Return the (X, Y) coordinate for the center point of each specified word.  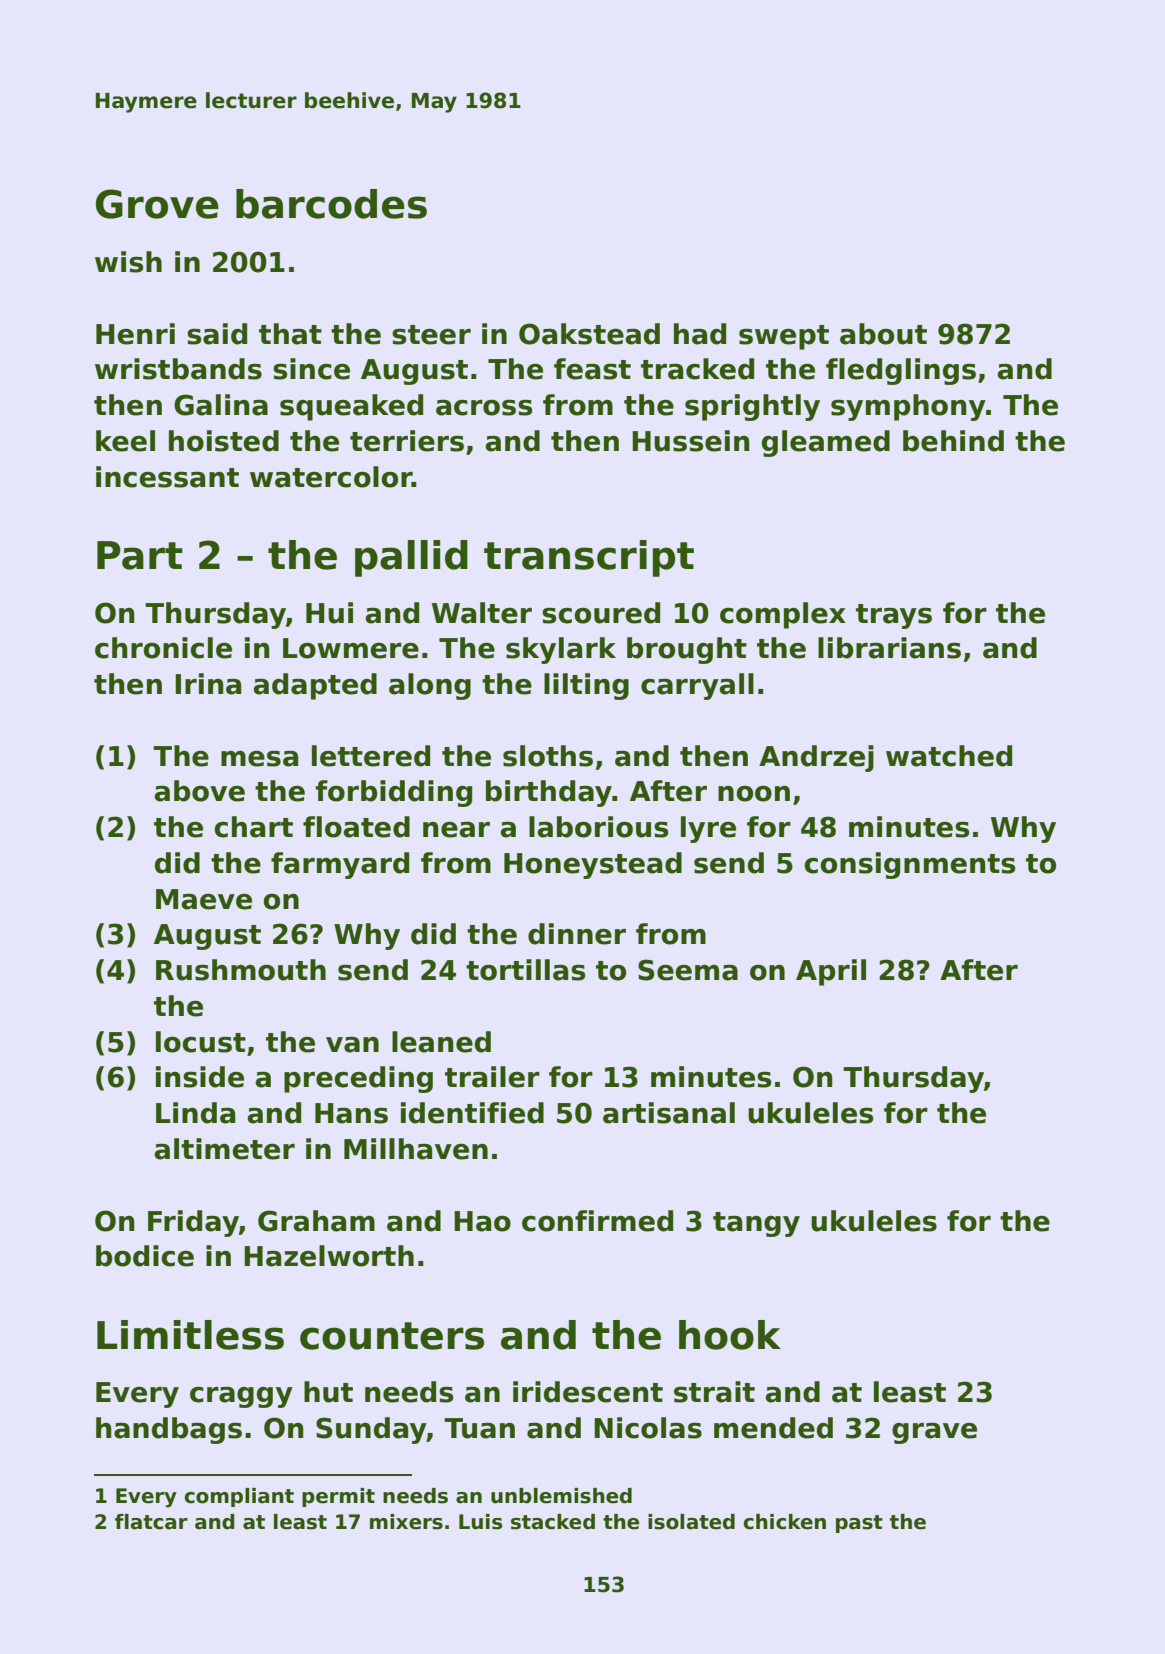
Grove (157, 204)
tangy (756, 1224)
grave (934, 1433)
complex (783, 615)
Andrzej (816, 758)
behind (953, 441)
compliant (239, 1497)
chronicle (163, 648)
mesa (259, 758)
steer (431, 335)
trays (894, 616)
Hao (482, 1221)
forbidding (393, 793)
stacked (553, 1522)
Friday (193, 1223)
